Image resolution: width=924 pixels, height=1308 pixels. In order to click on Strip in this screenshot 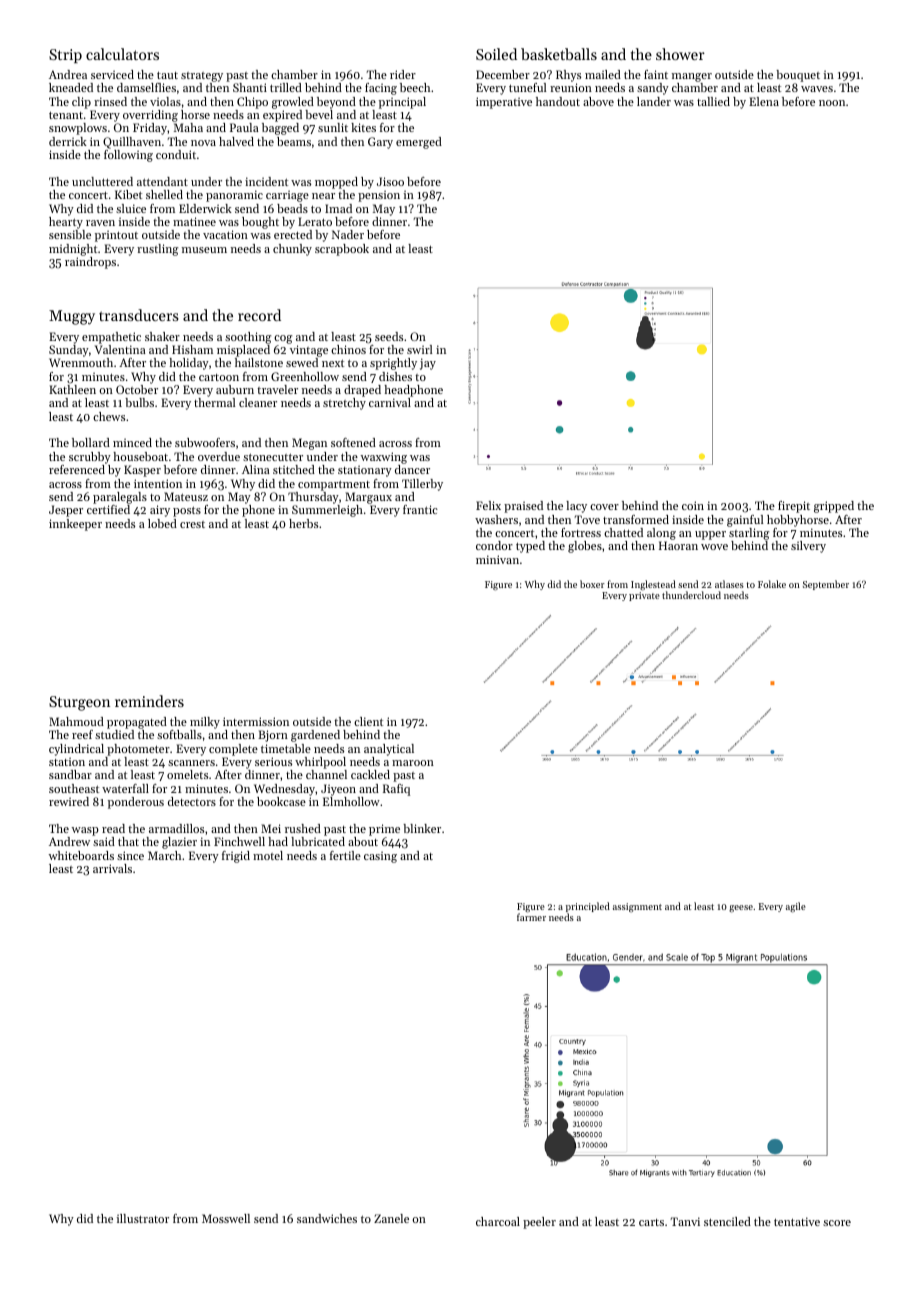, I will do `click(65, 56)`.
